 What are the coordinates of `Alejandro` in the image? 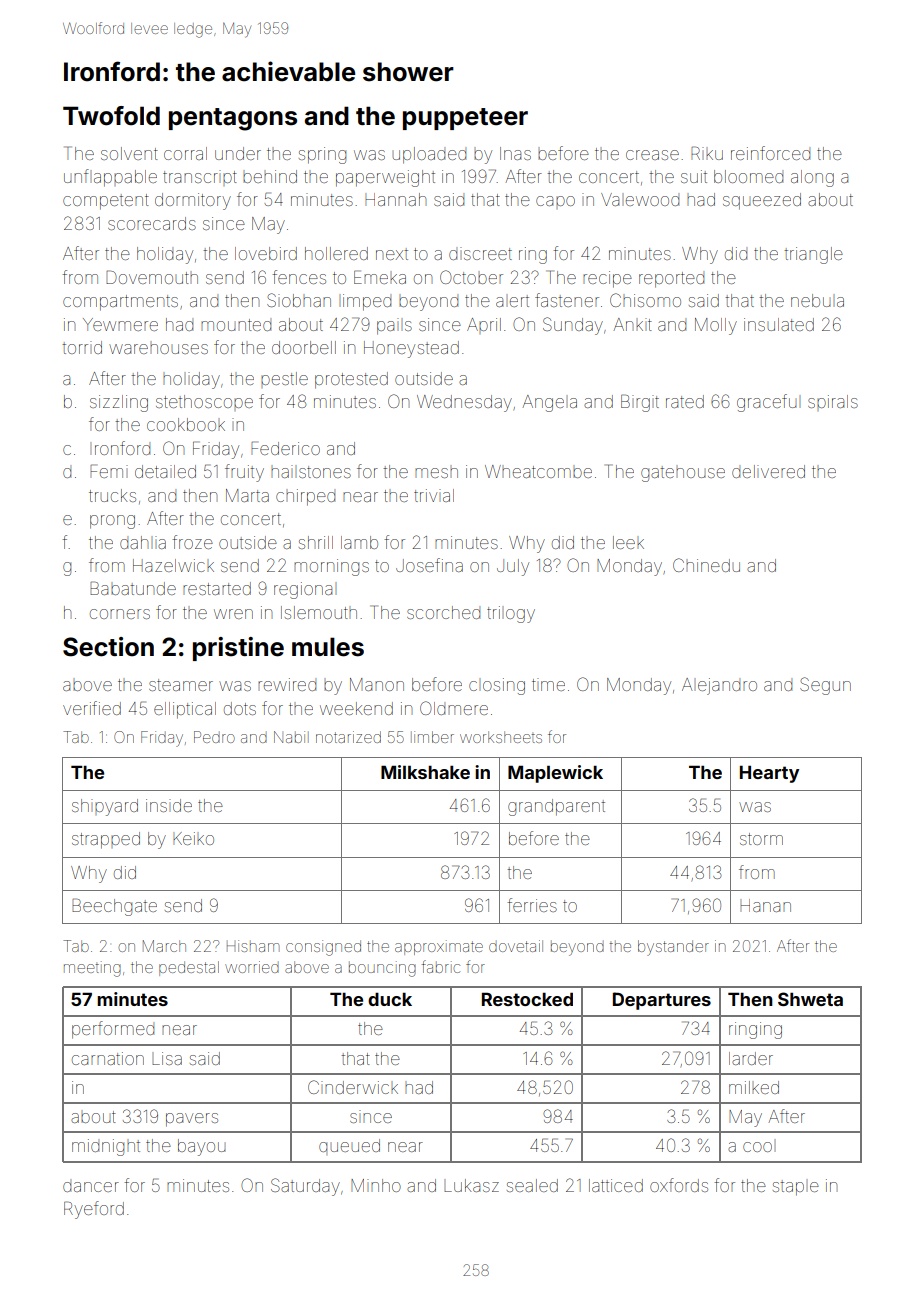 It's located at (719, 686).
